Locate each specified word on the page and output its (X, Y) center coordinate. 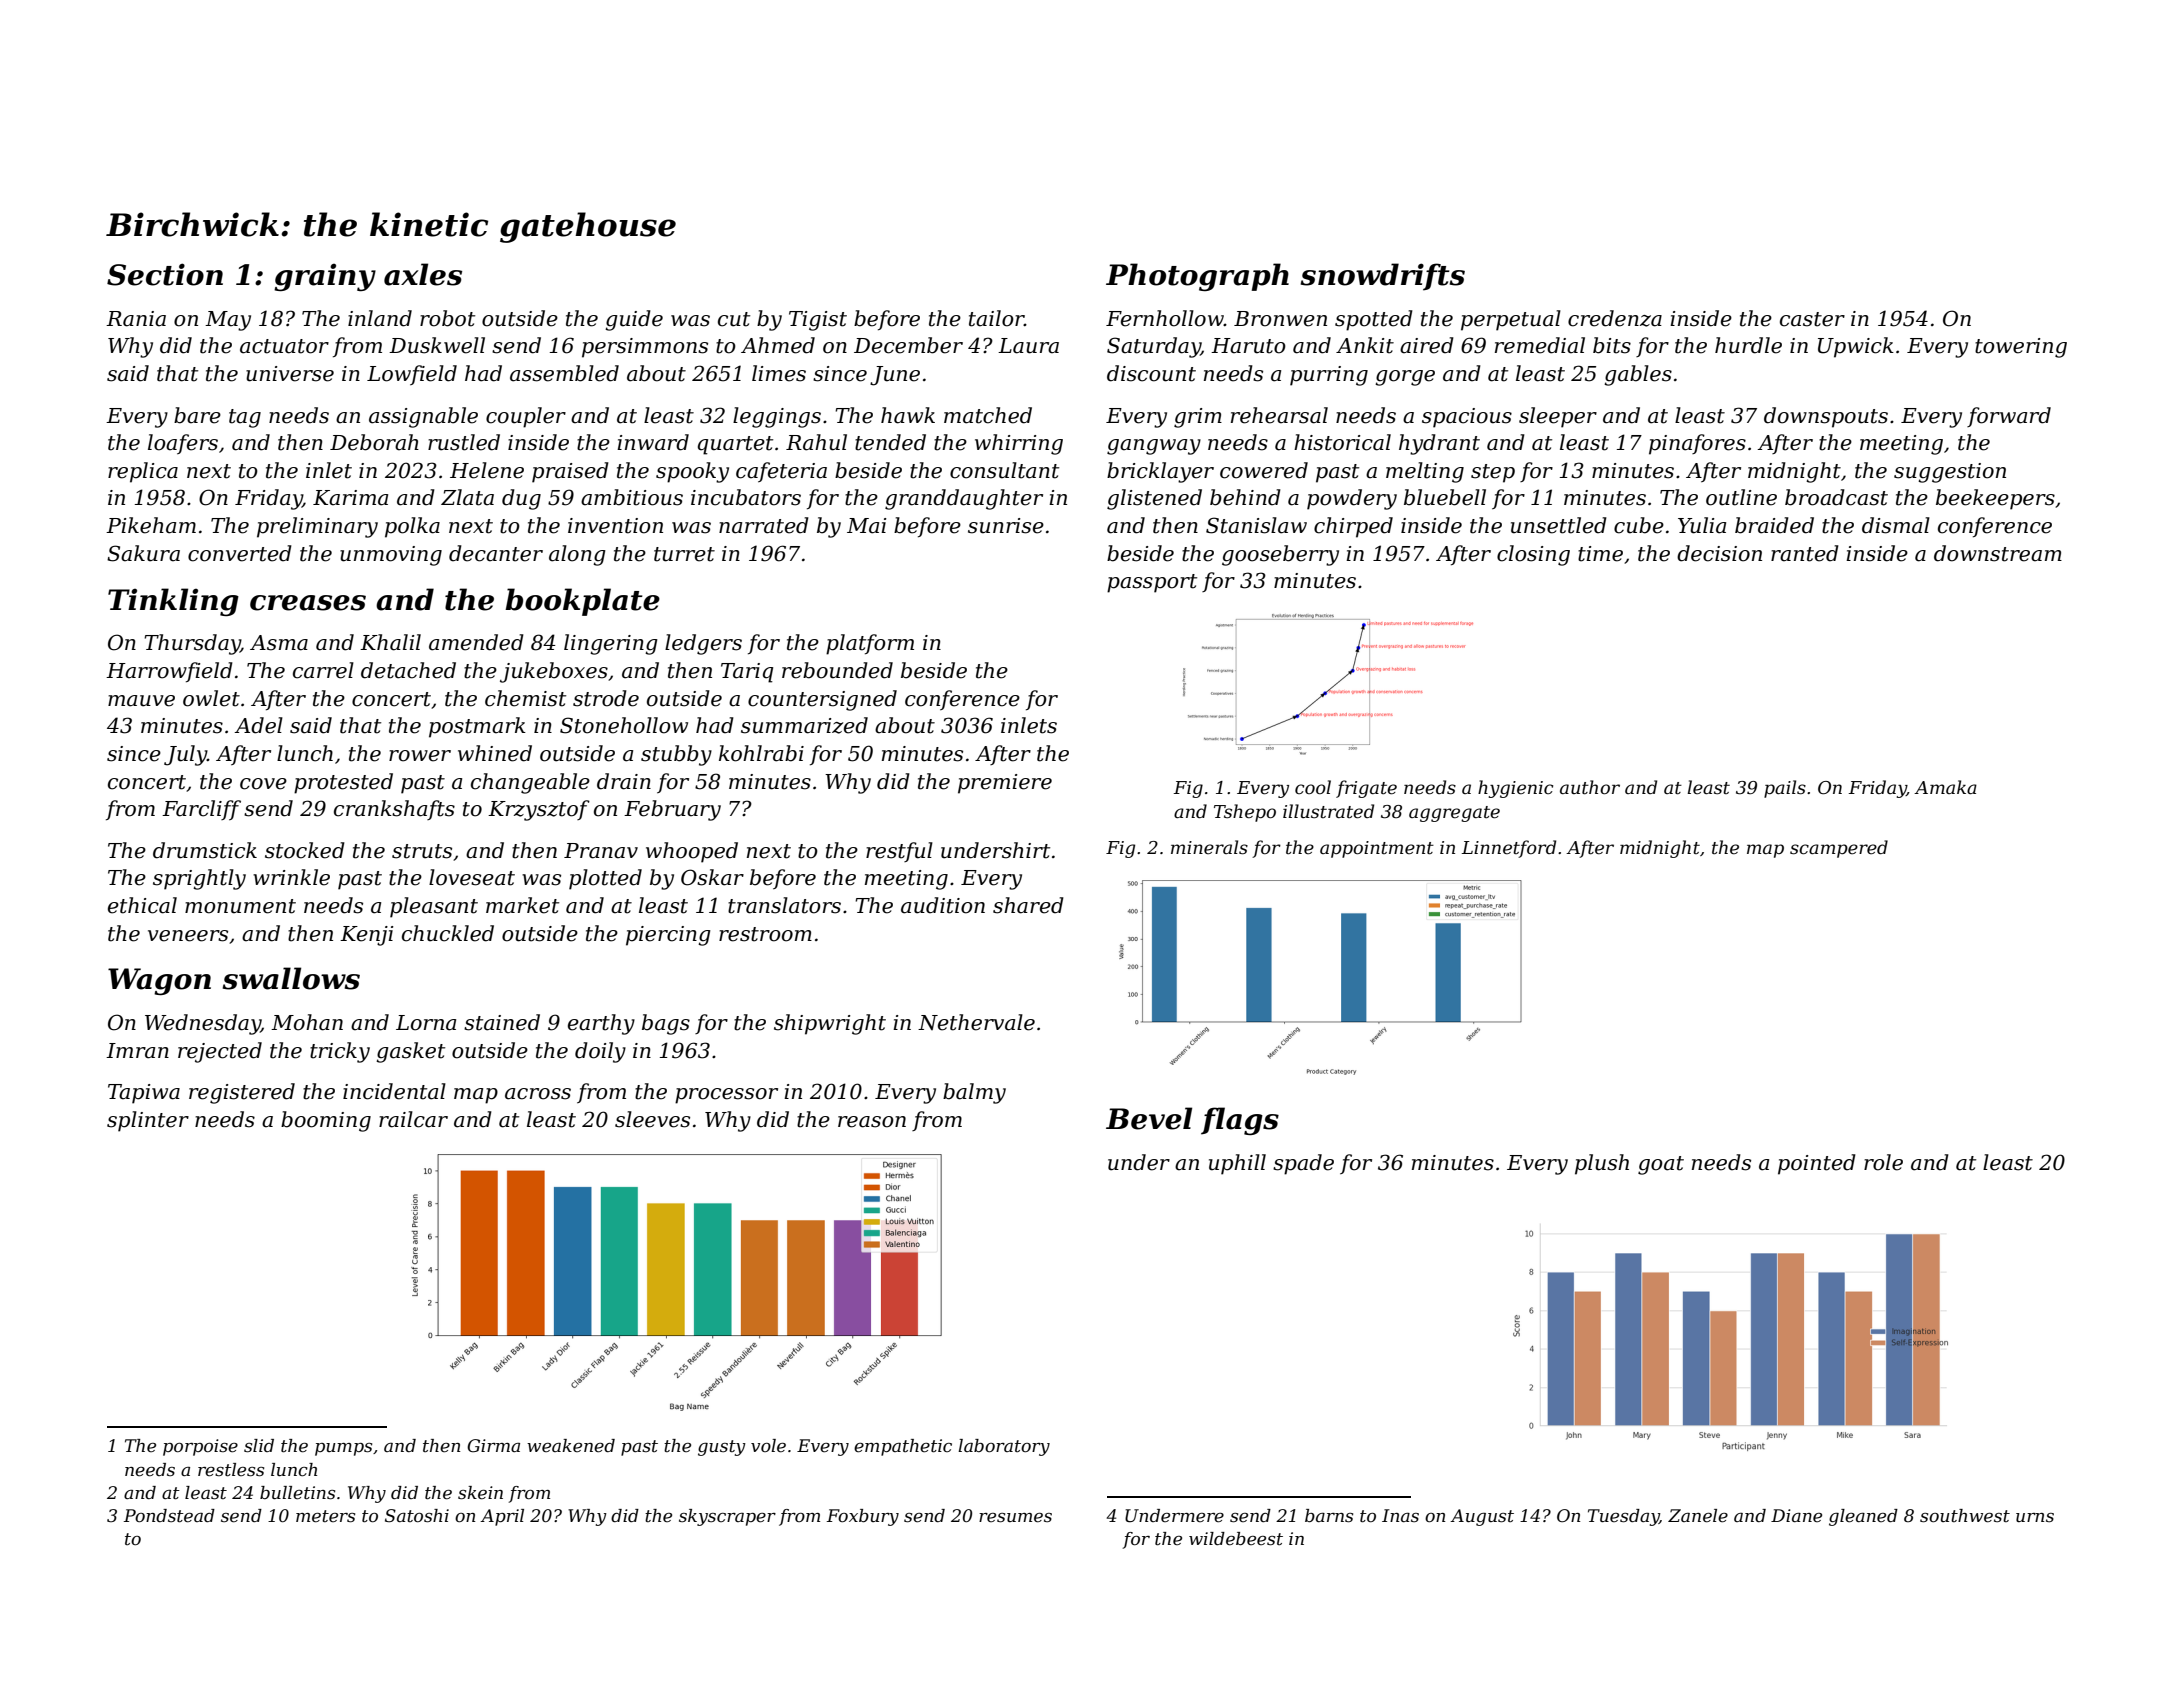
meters (325, 1516)
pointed (1817, 1164)
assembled (564, 373)
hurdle (1748, 345)
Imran (137, 1051)
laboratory (1004, 1447)
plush (1602, 1164)
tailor (996, 318)
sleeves (652, 1119)
